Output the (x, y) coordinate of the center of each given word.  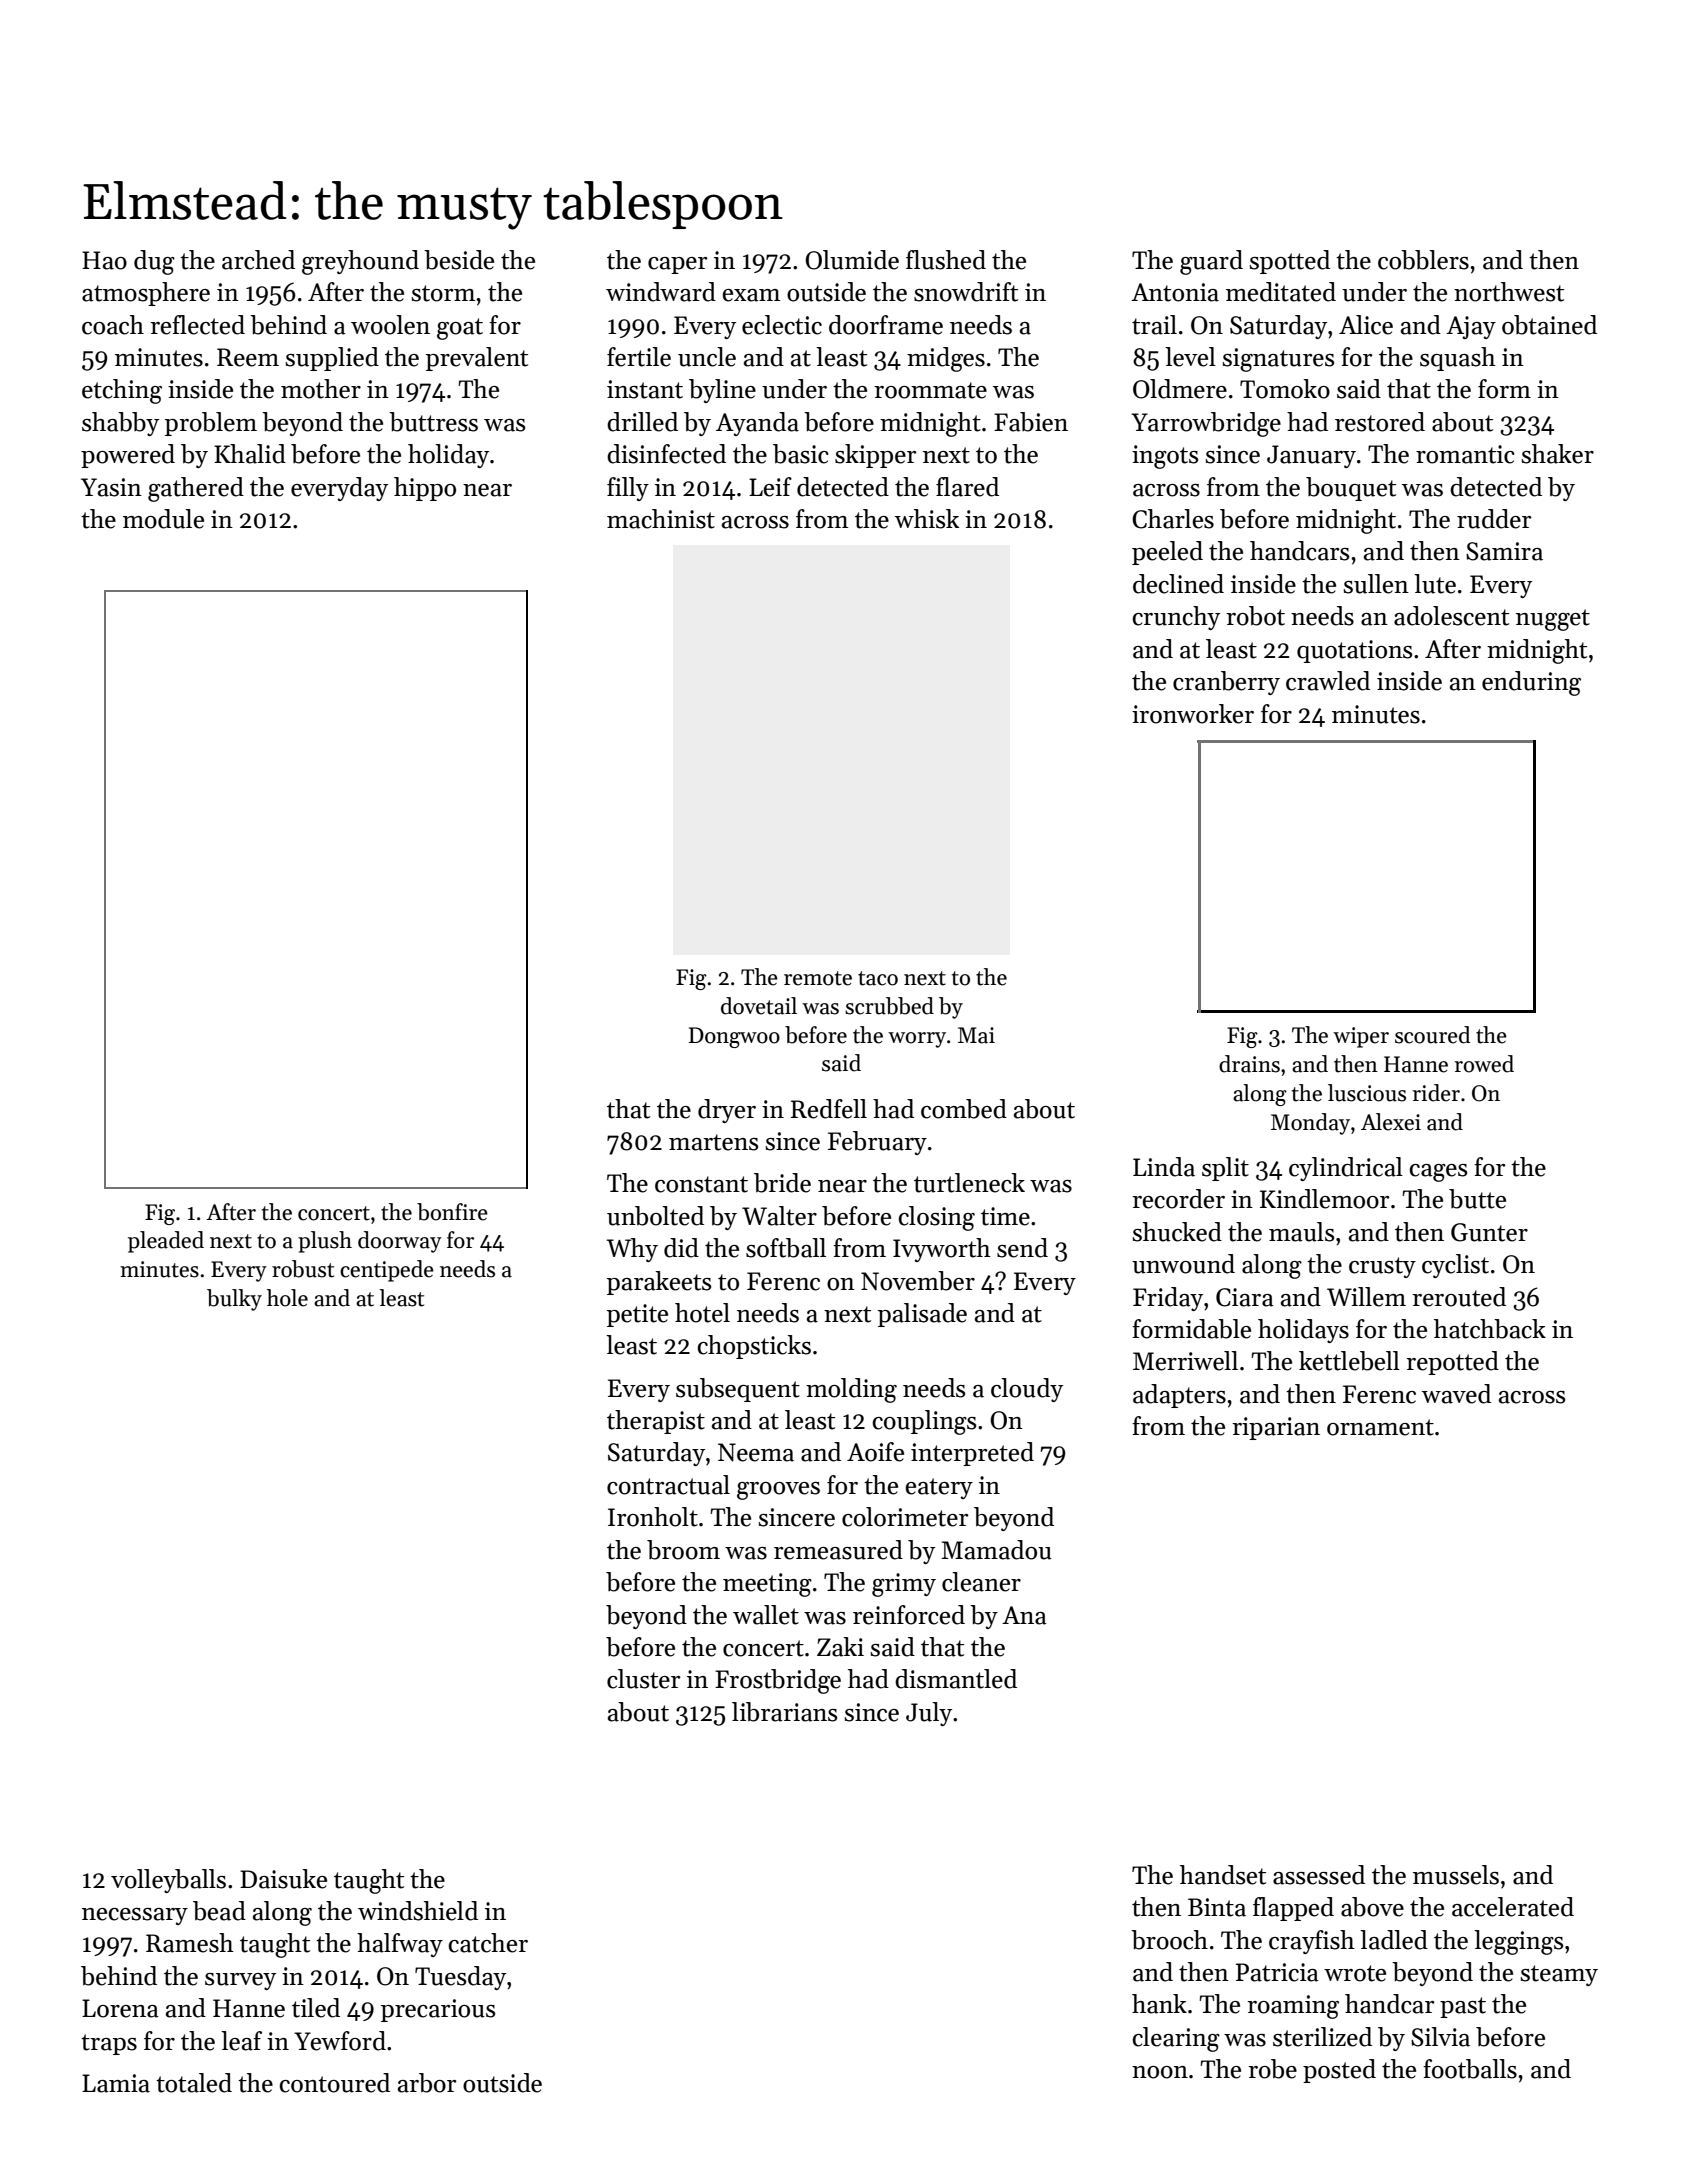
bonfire (452, 1212)
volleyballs (168, 1881)
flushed (946, 260)
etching (122, 391)
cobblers (1423, 260)
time (1005, 1216)
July (929, 1714)
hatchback (1490, 1329)
